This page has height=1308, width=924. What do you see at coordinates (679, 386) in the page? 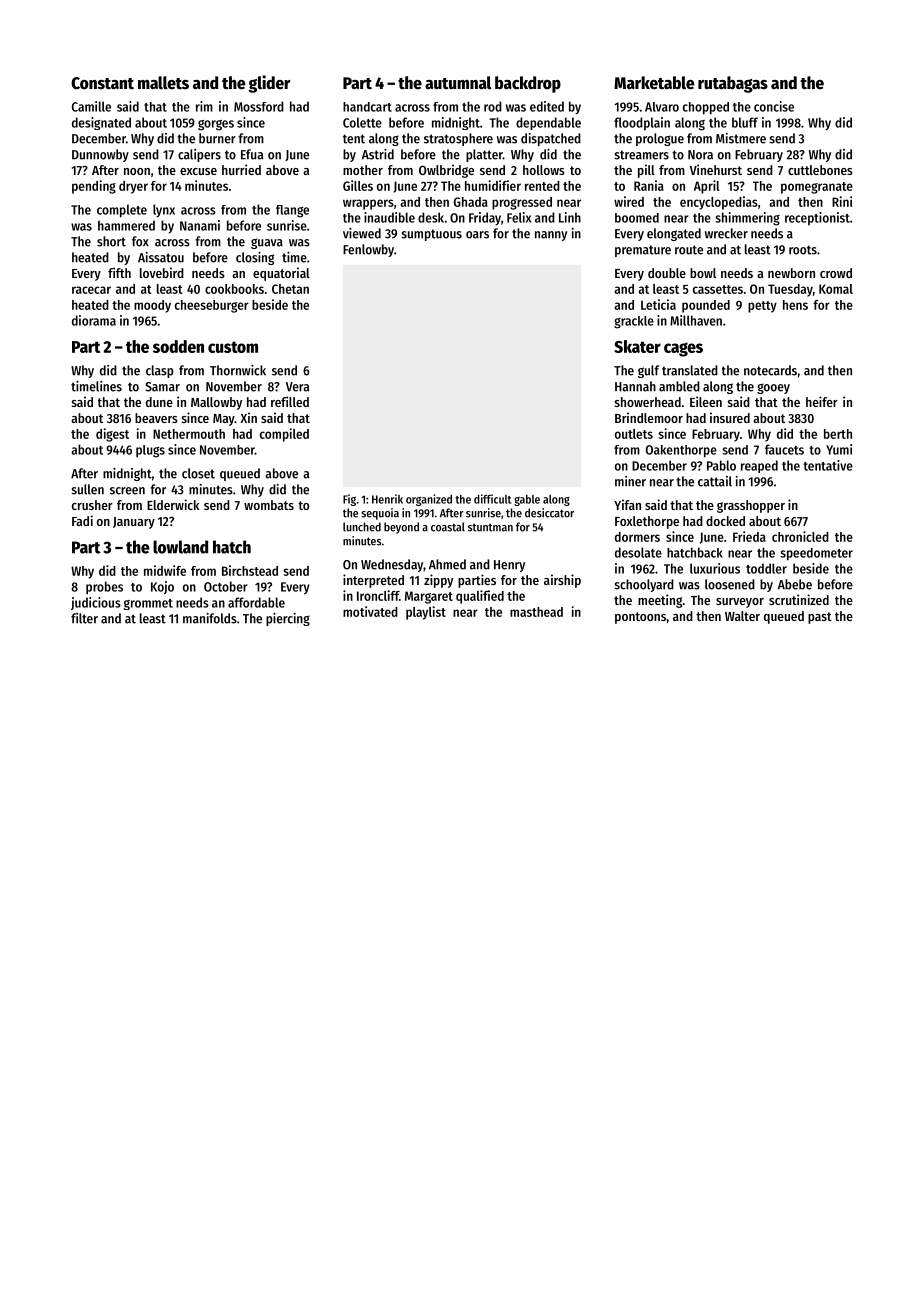
I see `ambled` at bounding box center [679, 386].
